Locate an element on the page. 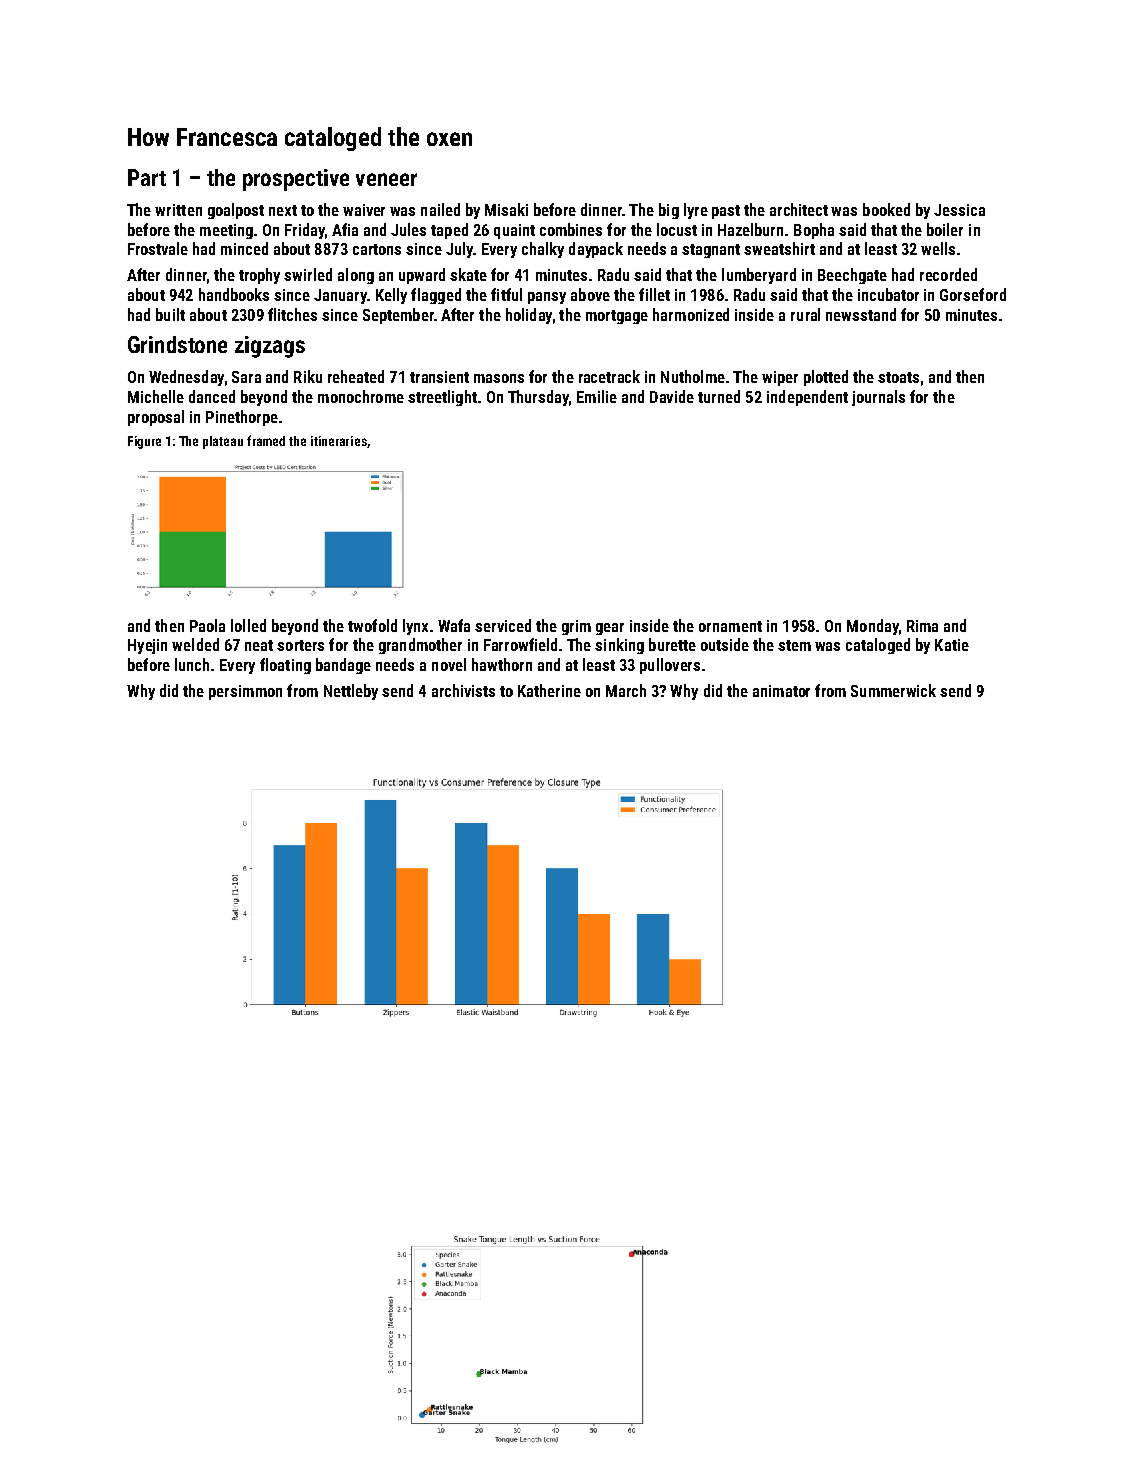  Katie is located at coordinates (952, 645).
